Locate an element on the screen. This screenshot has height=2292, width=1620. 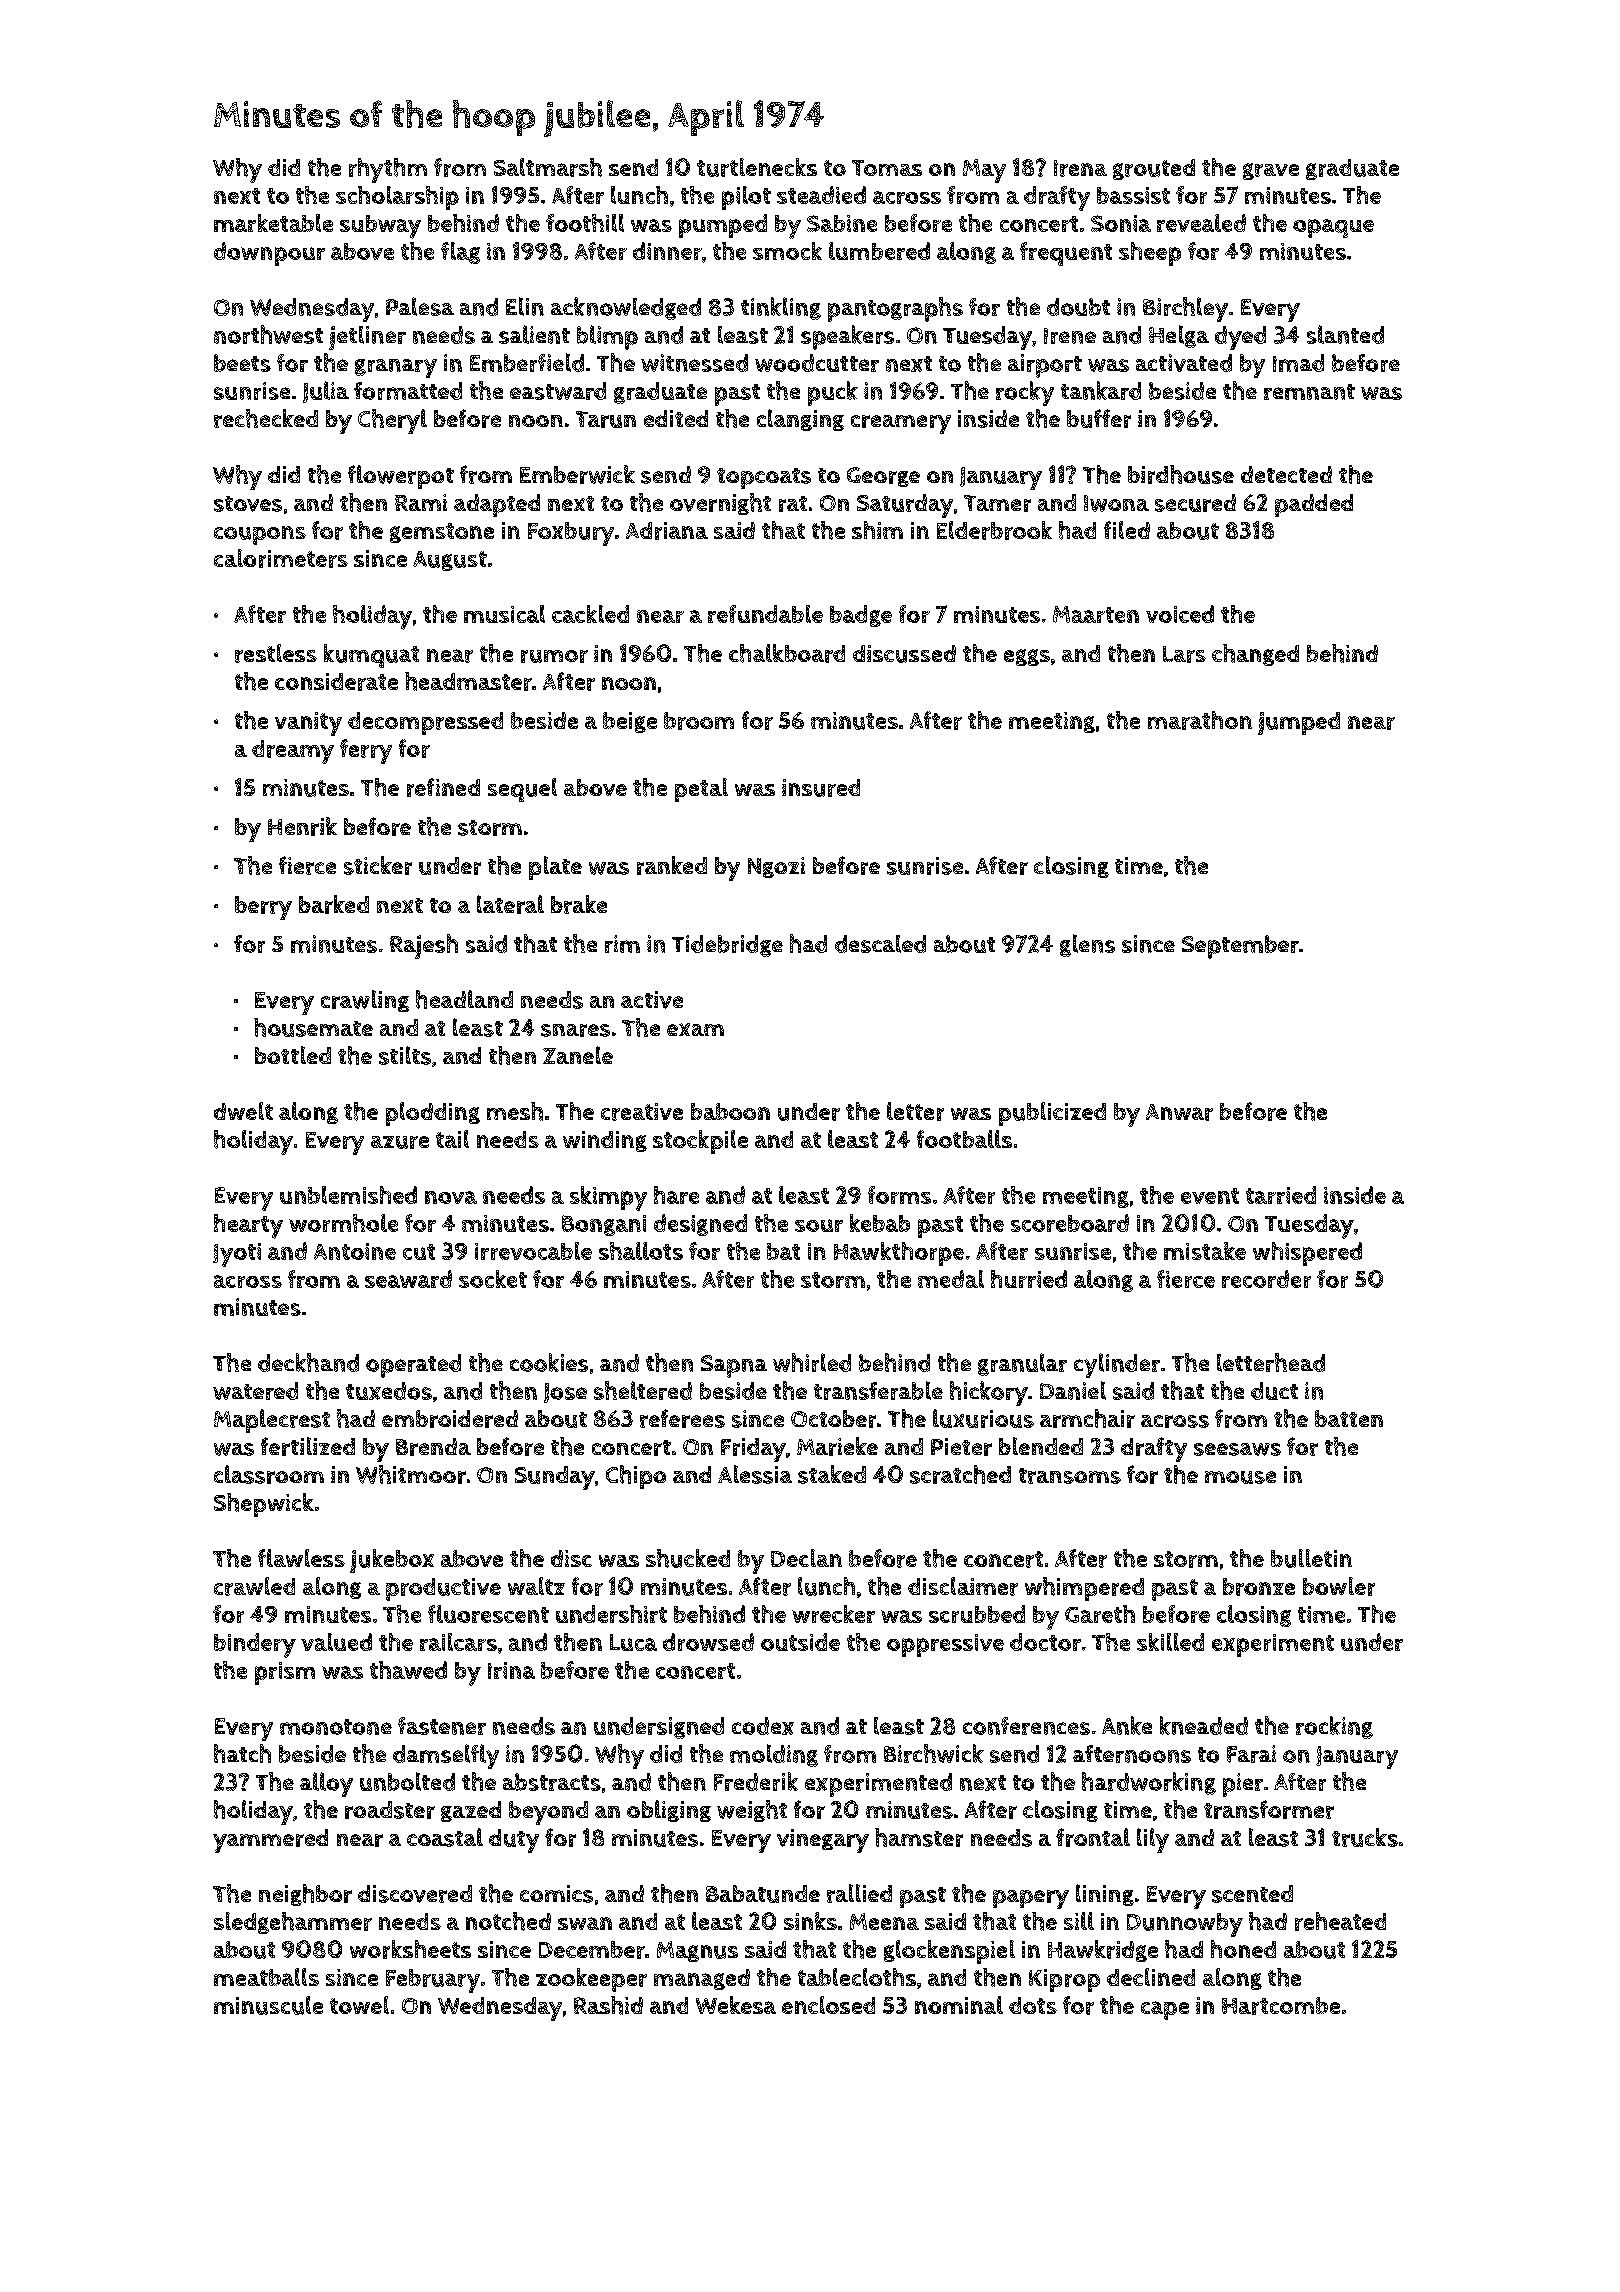
yammered is located at coordinates (270, 1841).
